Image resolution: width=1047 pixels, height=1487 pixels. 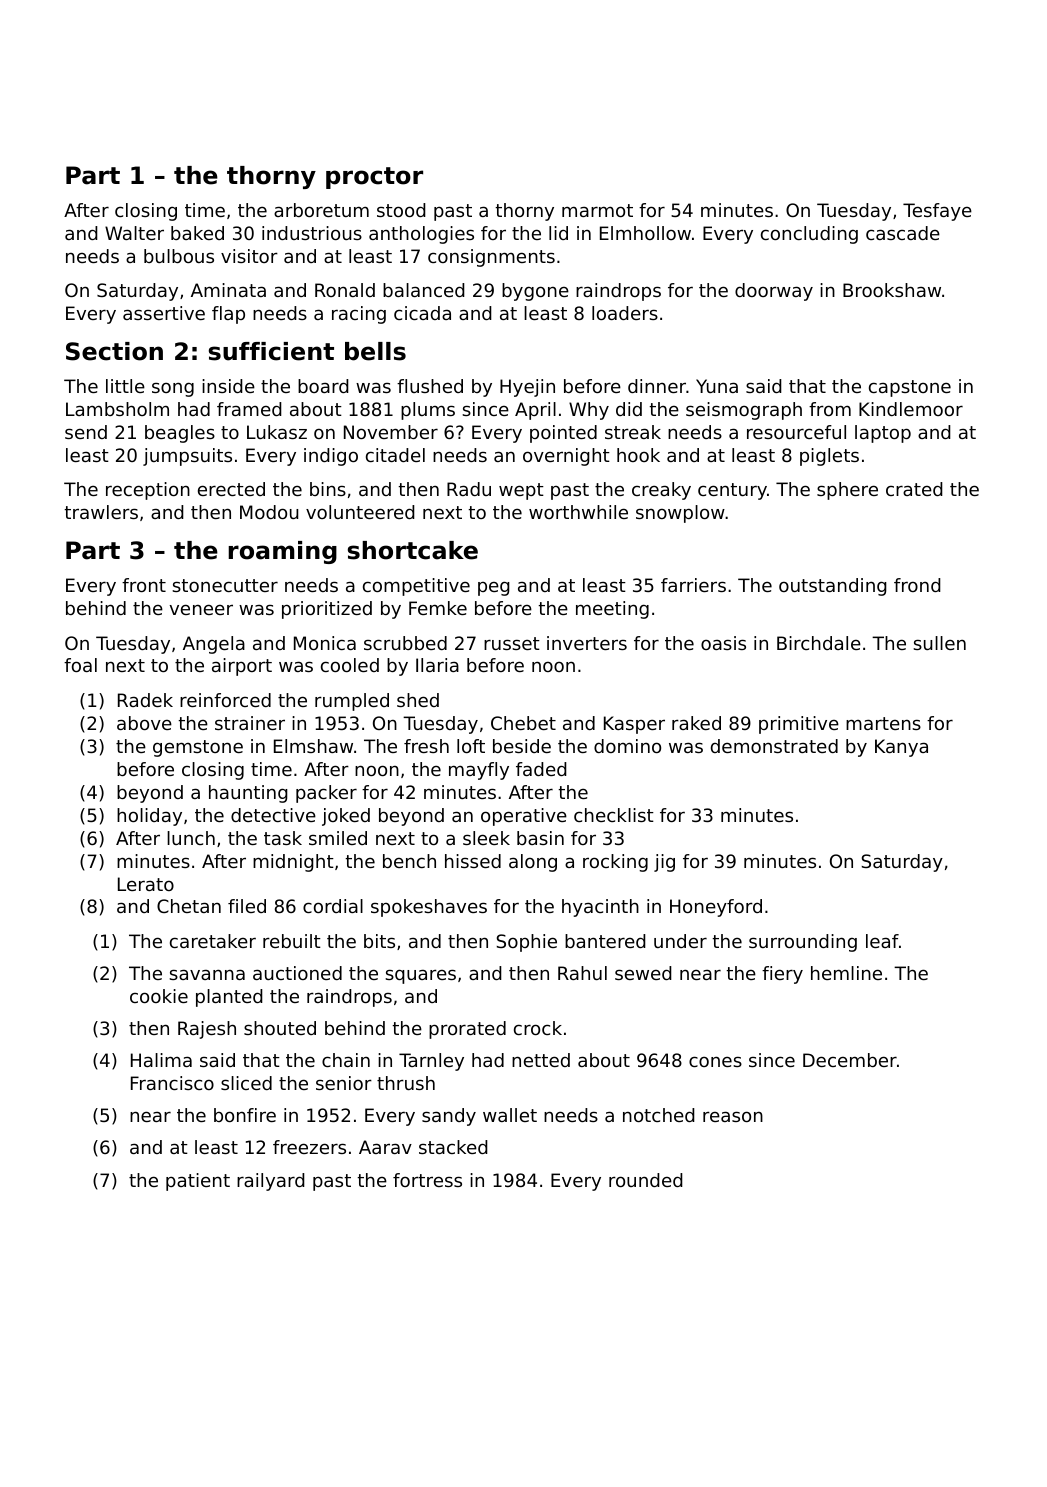 I want to click on trawlers, so click(x=101, y=512).
